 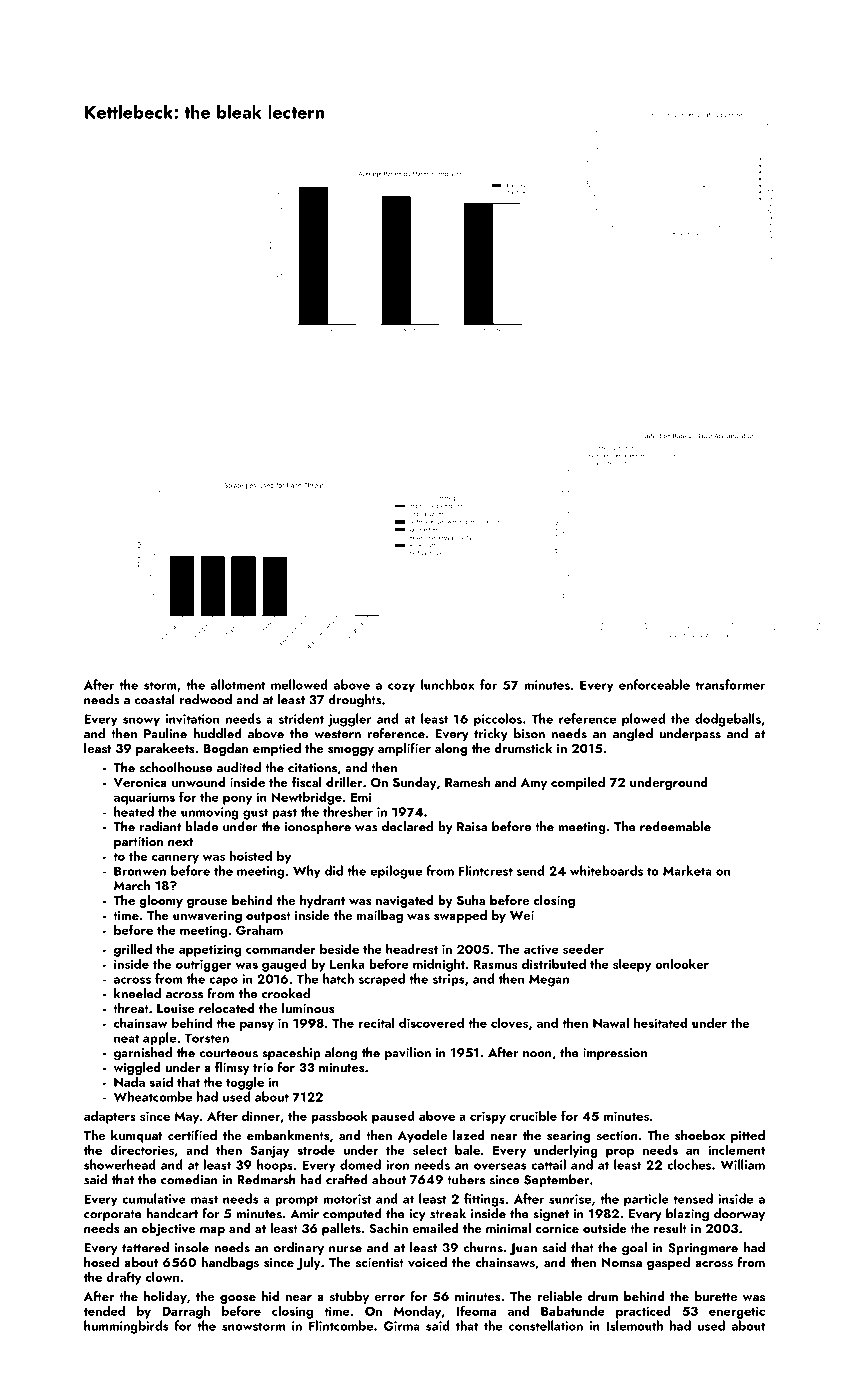 I want to click on declared, so click(x=407, y=826).
